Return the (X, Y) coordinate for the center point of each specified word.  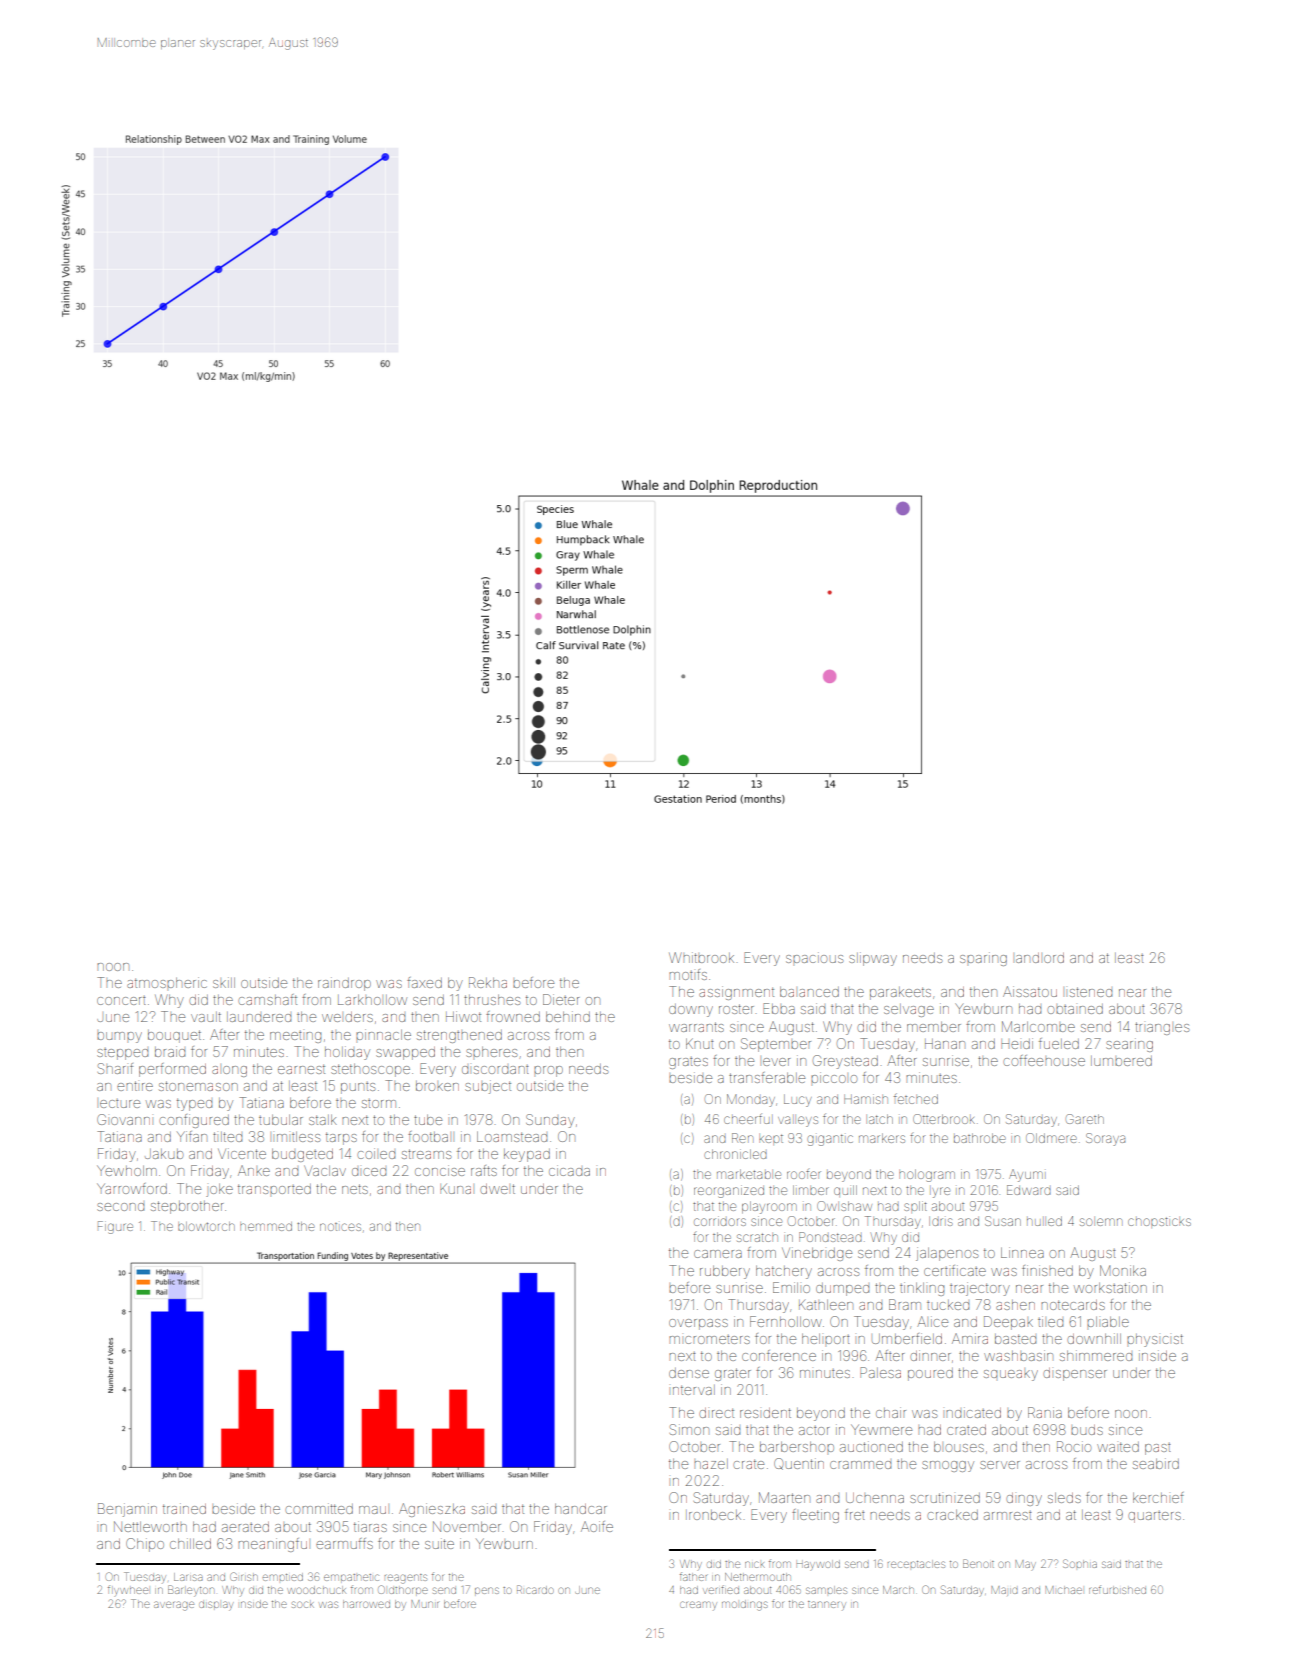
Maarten (784, 1497)
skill (224, 982)
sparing (983, 959)
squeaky (1011, 1375)
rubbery (725, 1272)
